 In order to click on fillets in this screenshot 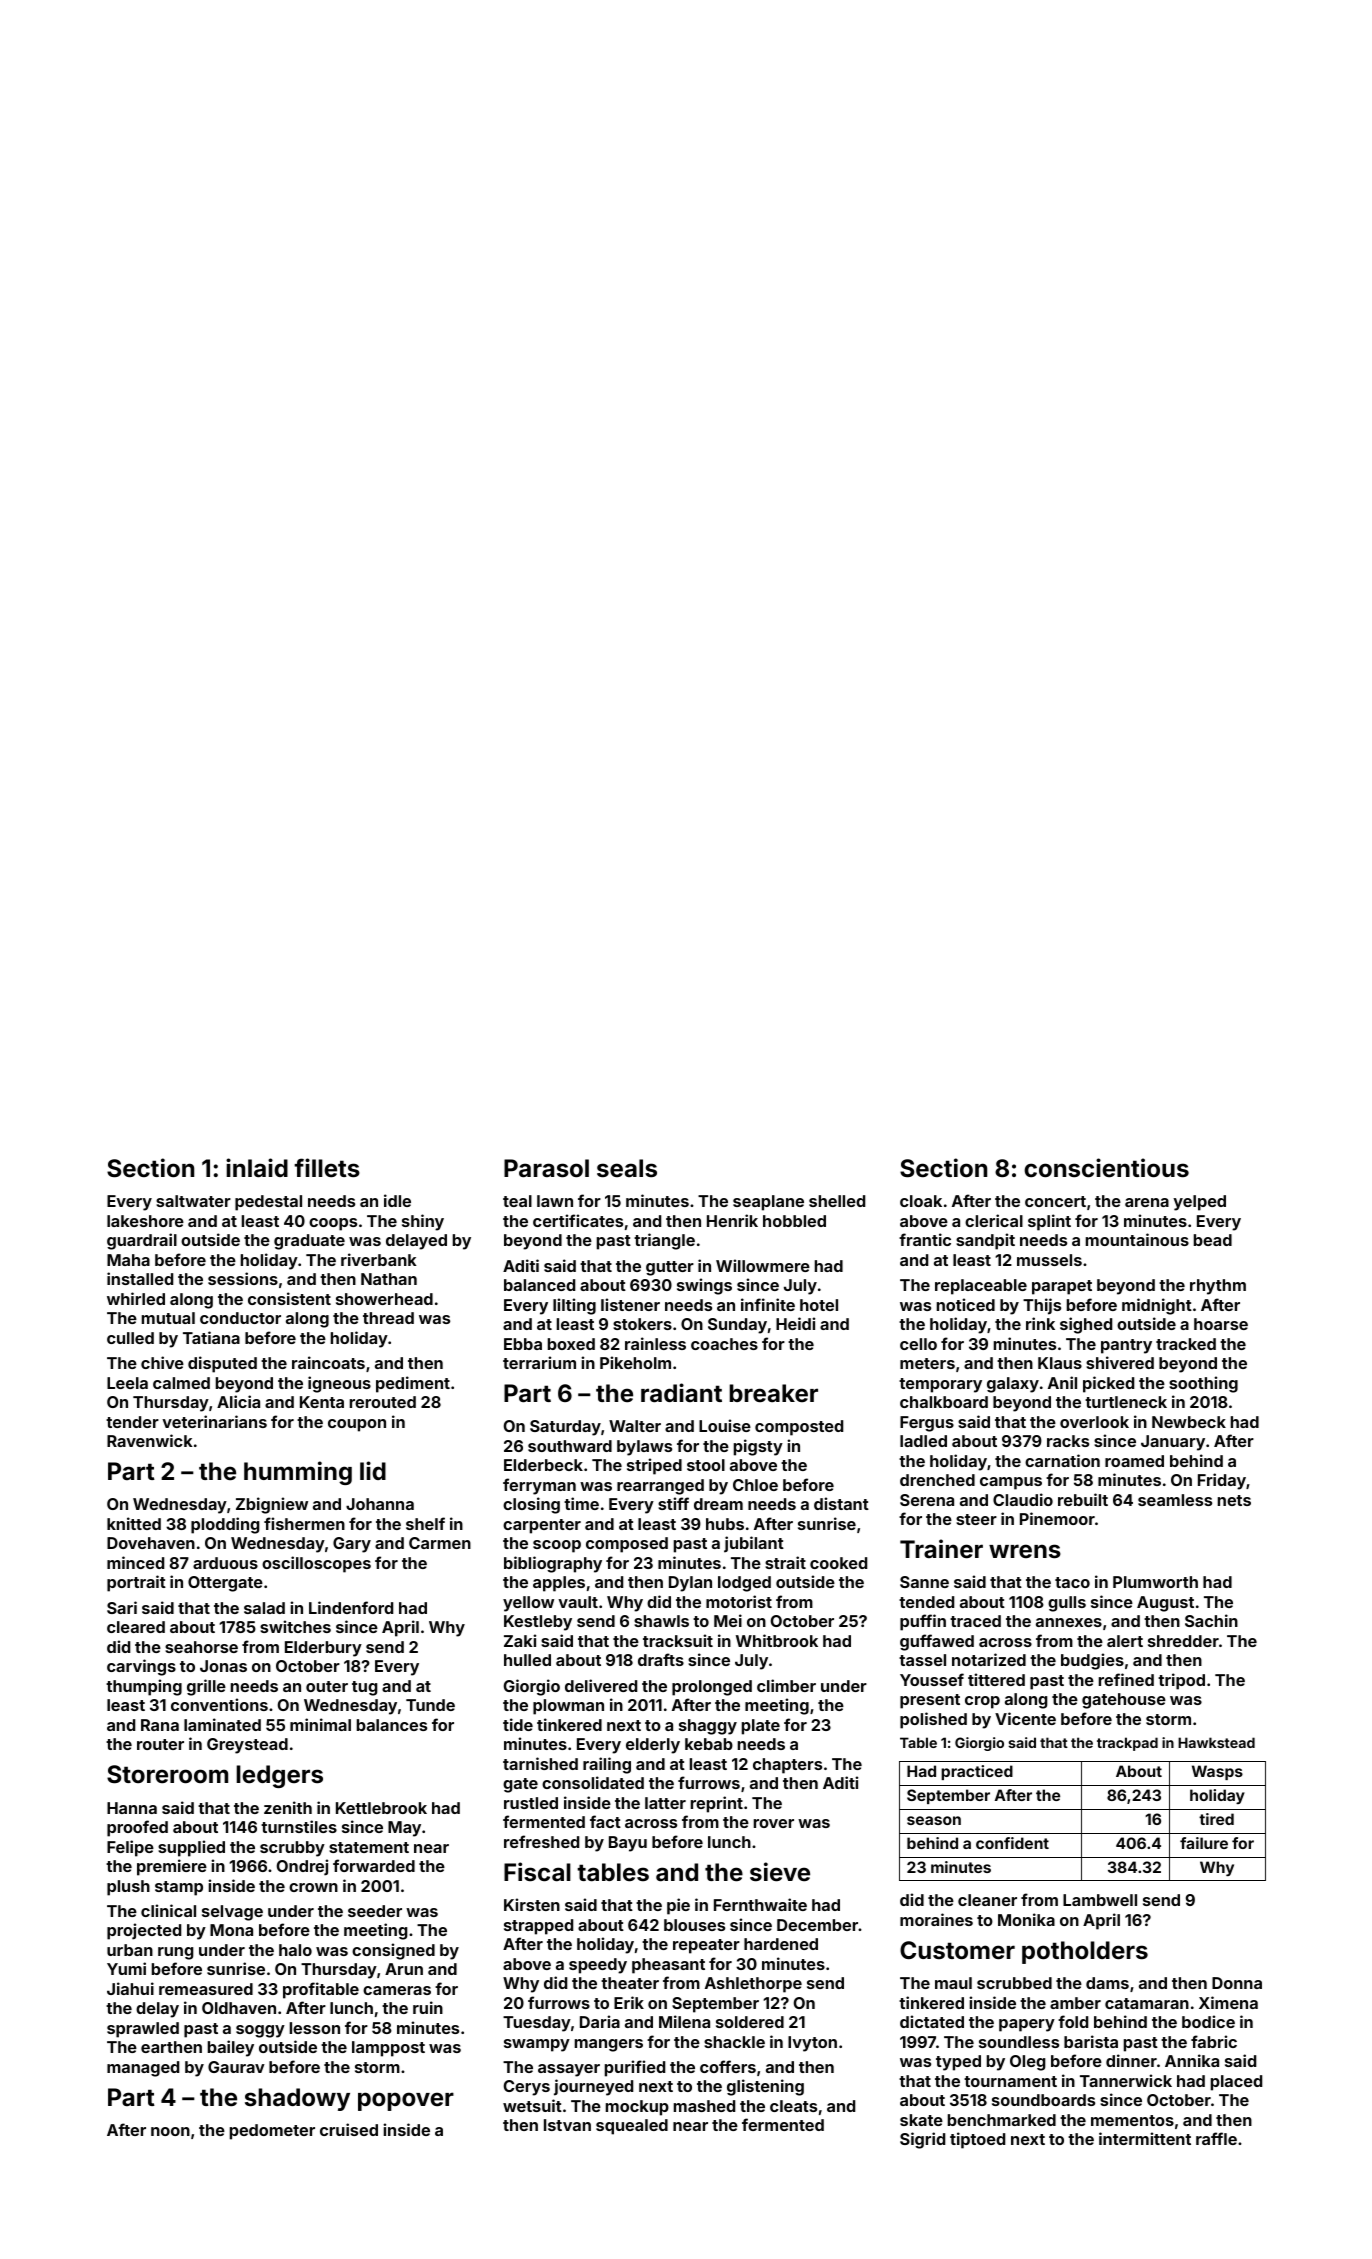, I will do `click(327, 1168)`.
